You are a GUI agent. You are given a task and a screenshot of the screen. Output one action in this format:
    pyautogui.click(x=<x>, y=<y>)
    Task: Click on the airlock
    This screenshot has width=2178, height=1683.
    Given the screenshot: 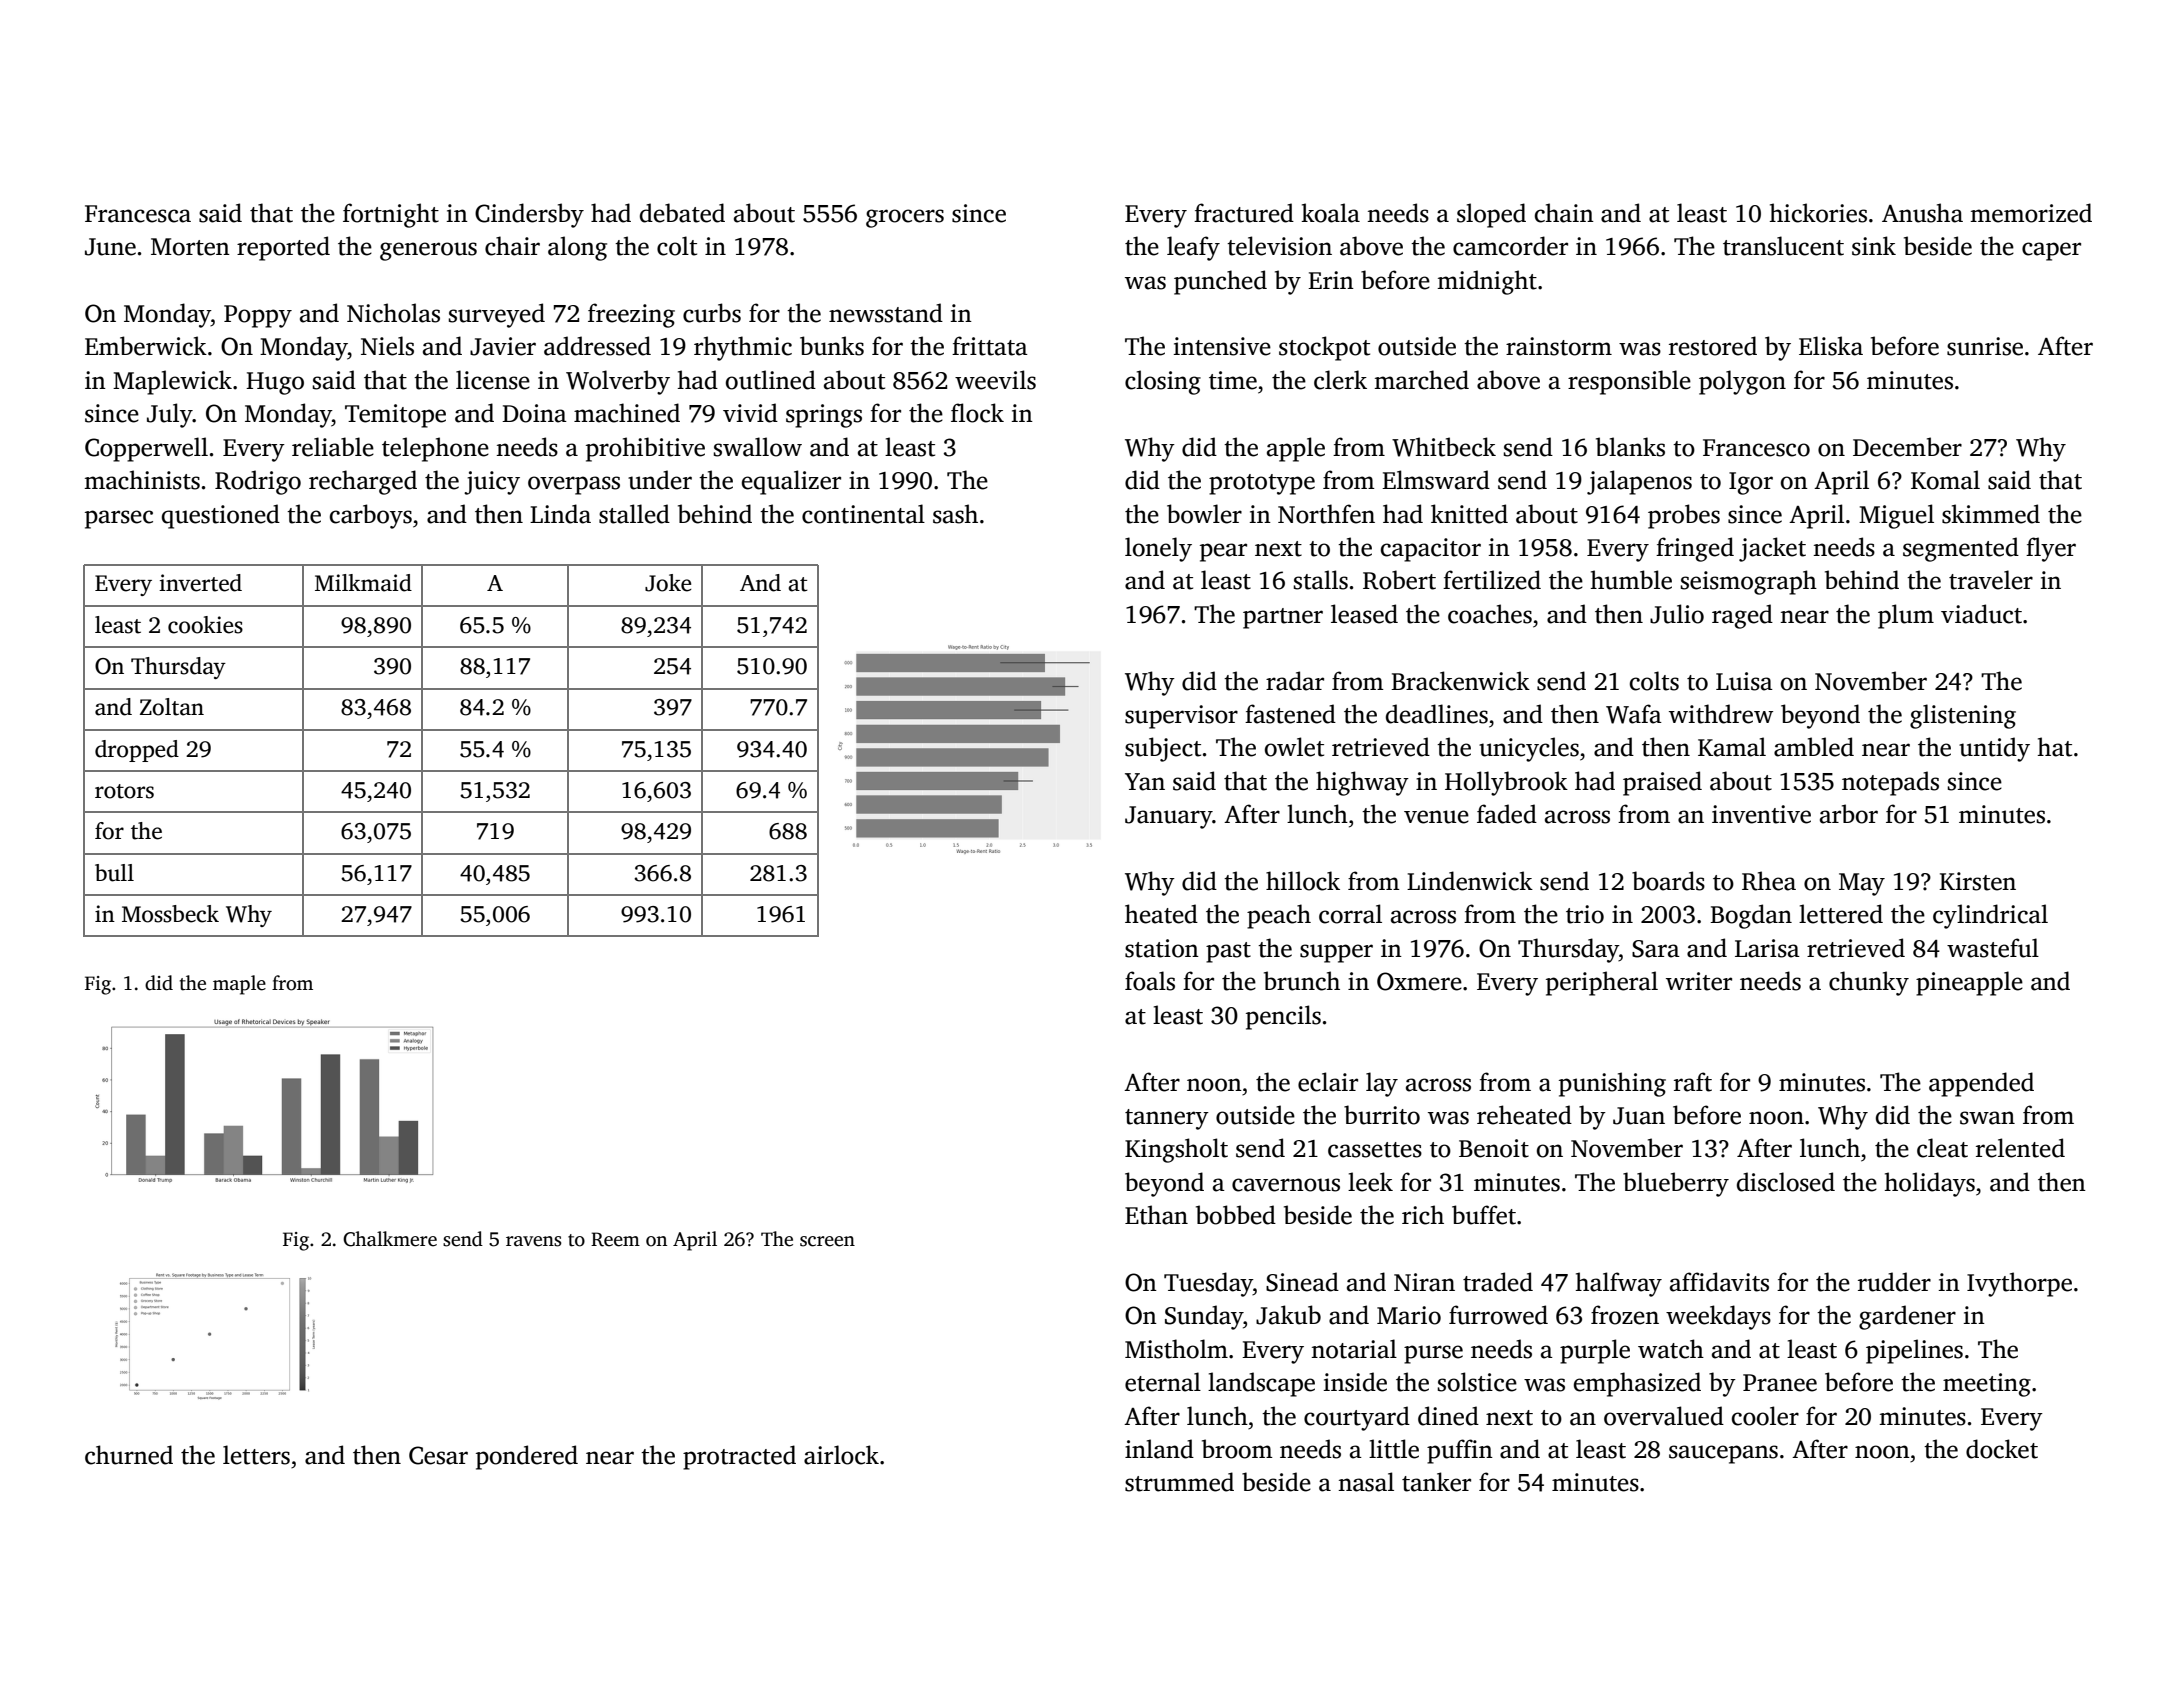 What is the action you would take?
    pyautogui.click(x=841, y=1455)
